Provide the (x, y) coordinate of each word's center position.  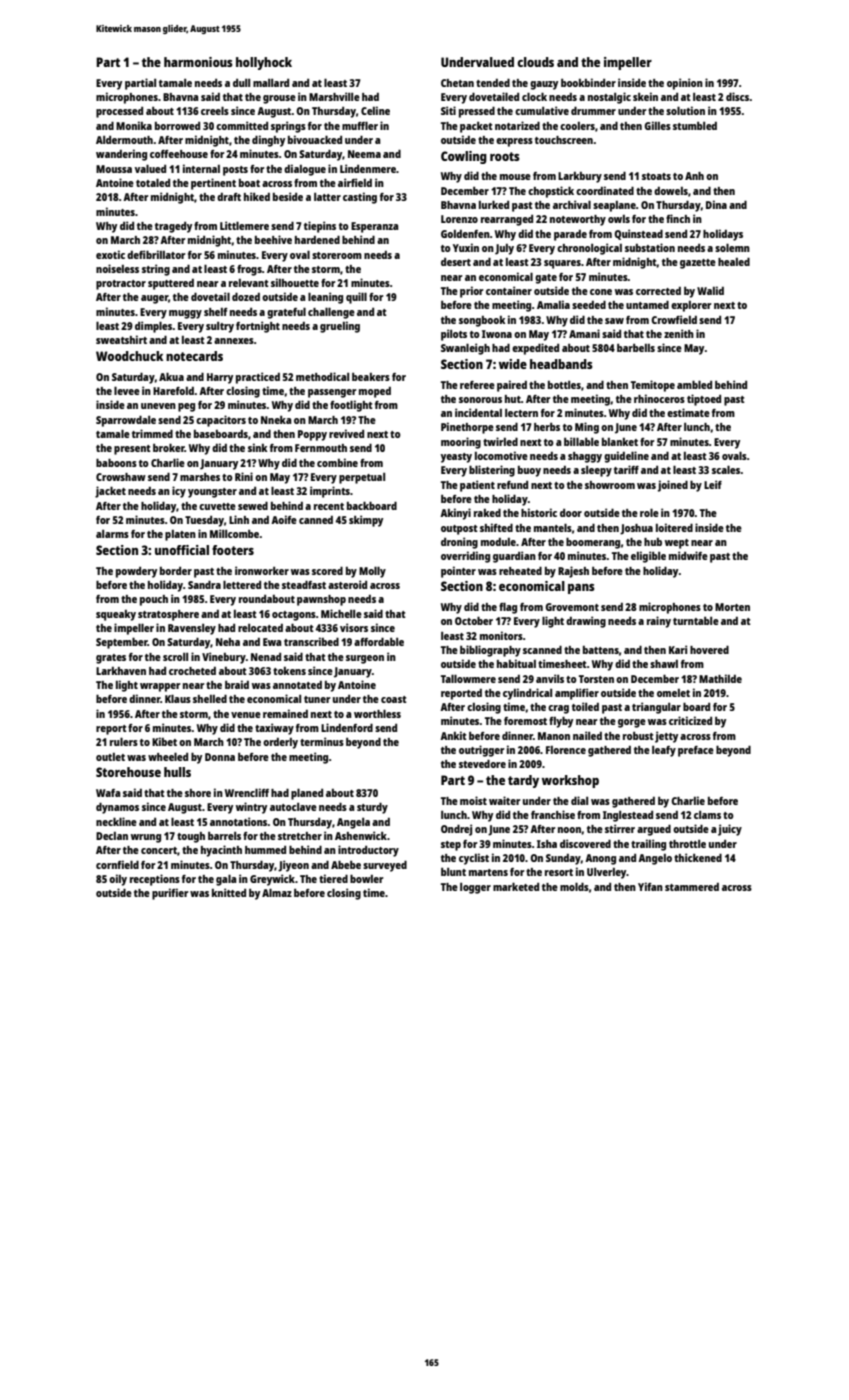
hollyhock (264, 63)
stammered (692, 887)
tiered (333, 878)
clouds (535, 62)
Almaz (277, 892)
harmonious (198, 62)
